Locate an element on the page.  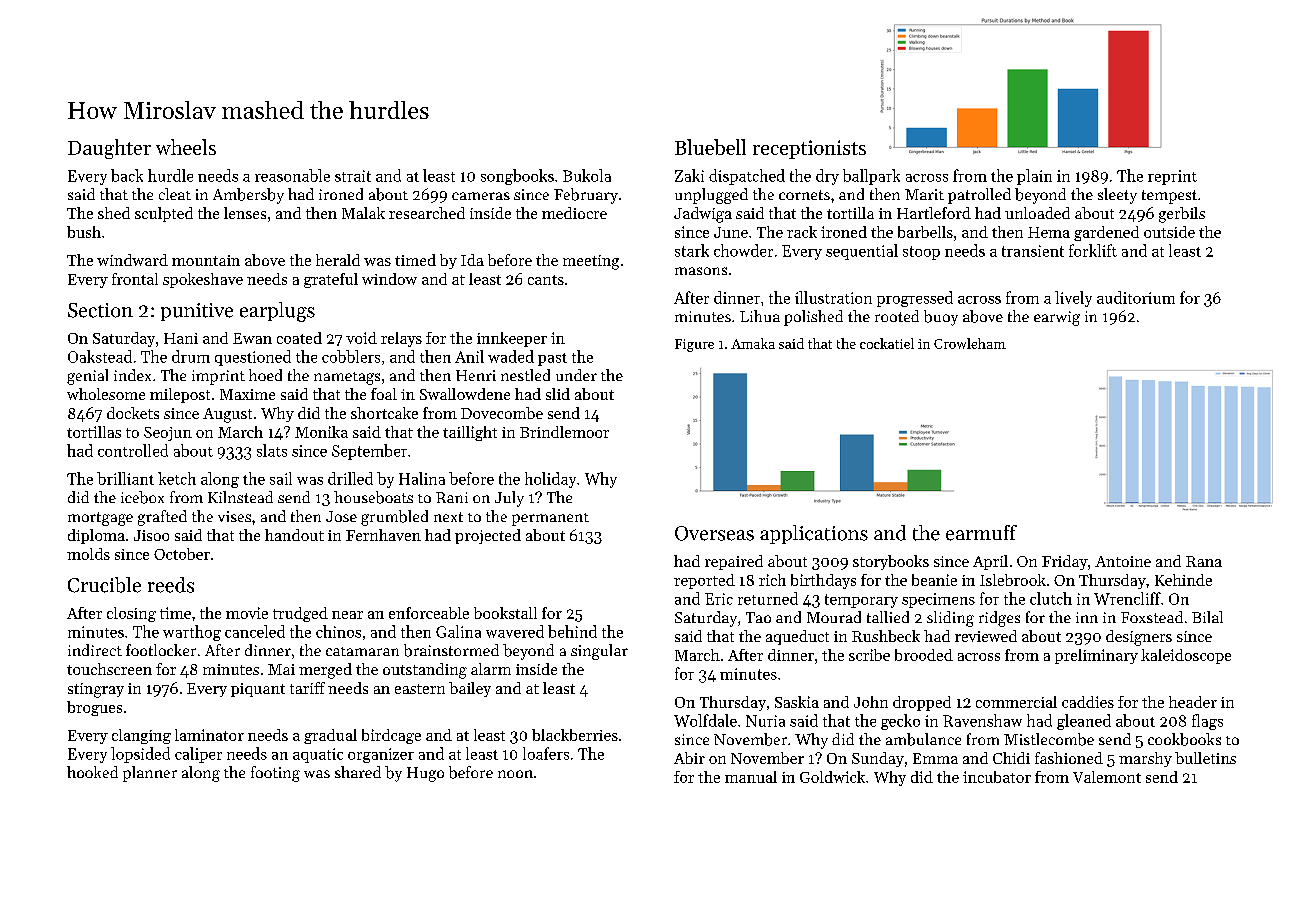
Bluebell is located at coordinates (710, 147).
